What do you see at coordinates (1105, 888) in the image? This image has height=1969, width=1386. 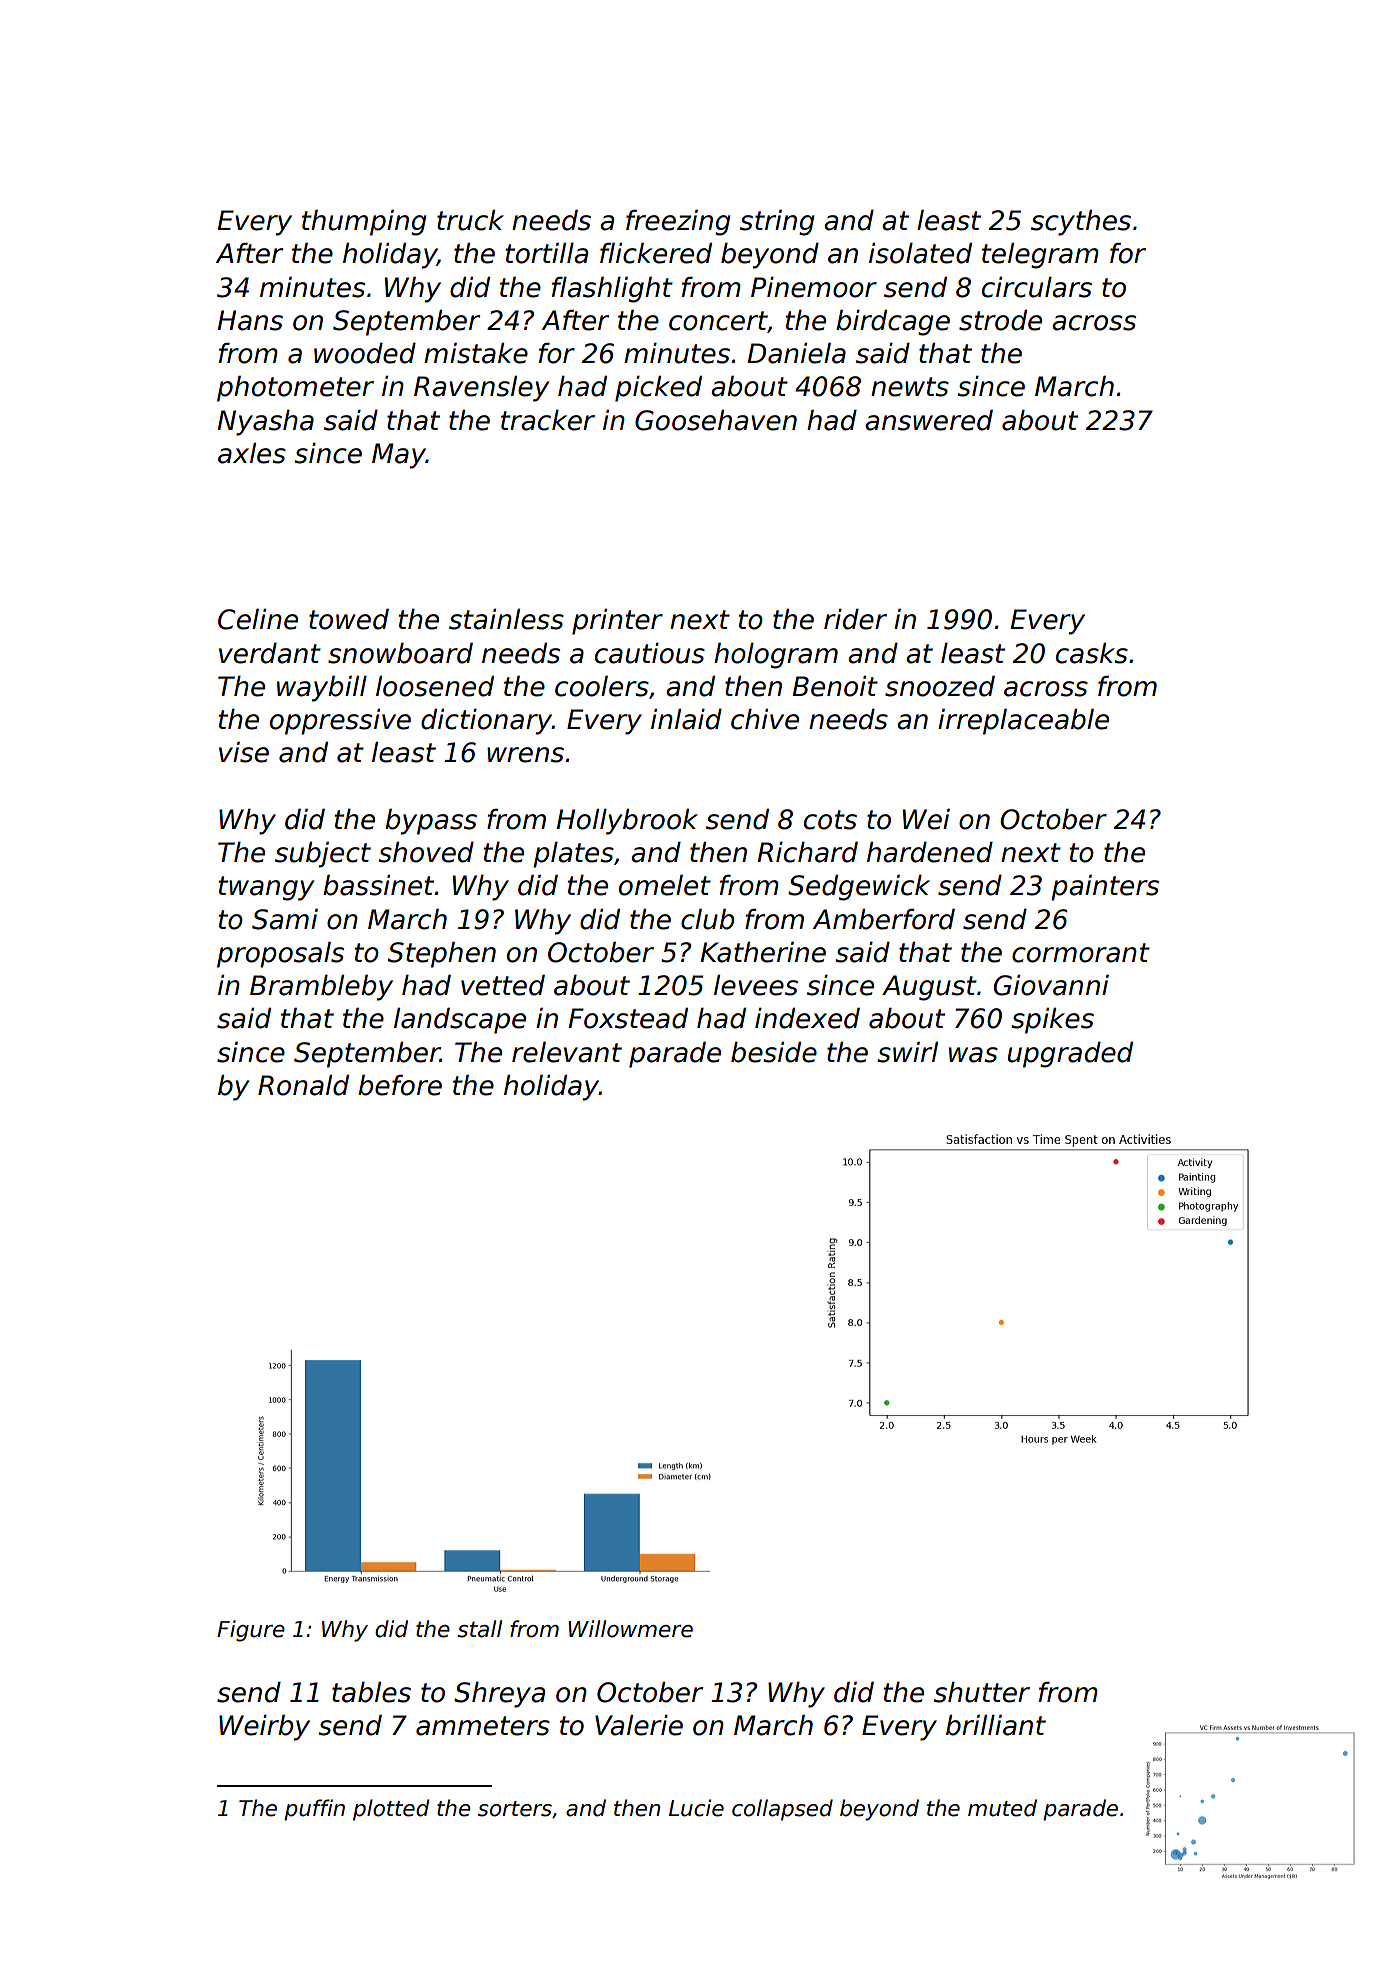 I see `painters` at bounding box center [1105, 888].
